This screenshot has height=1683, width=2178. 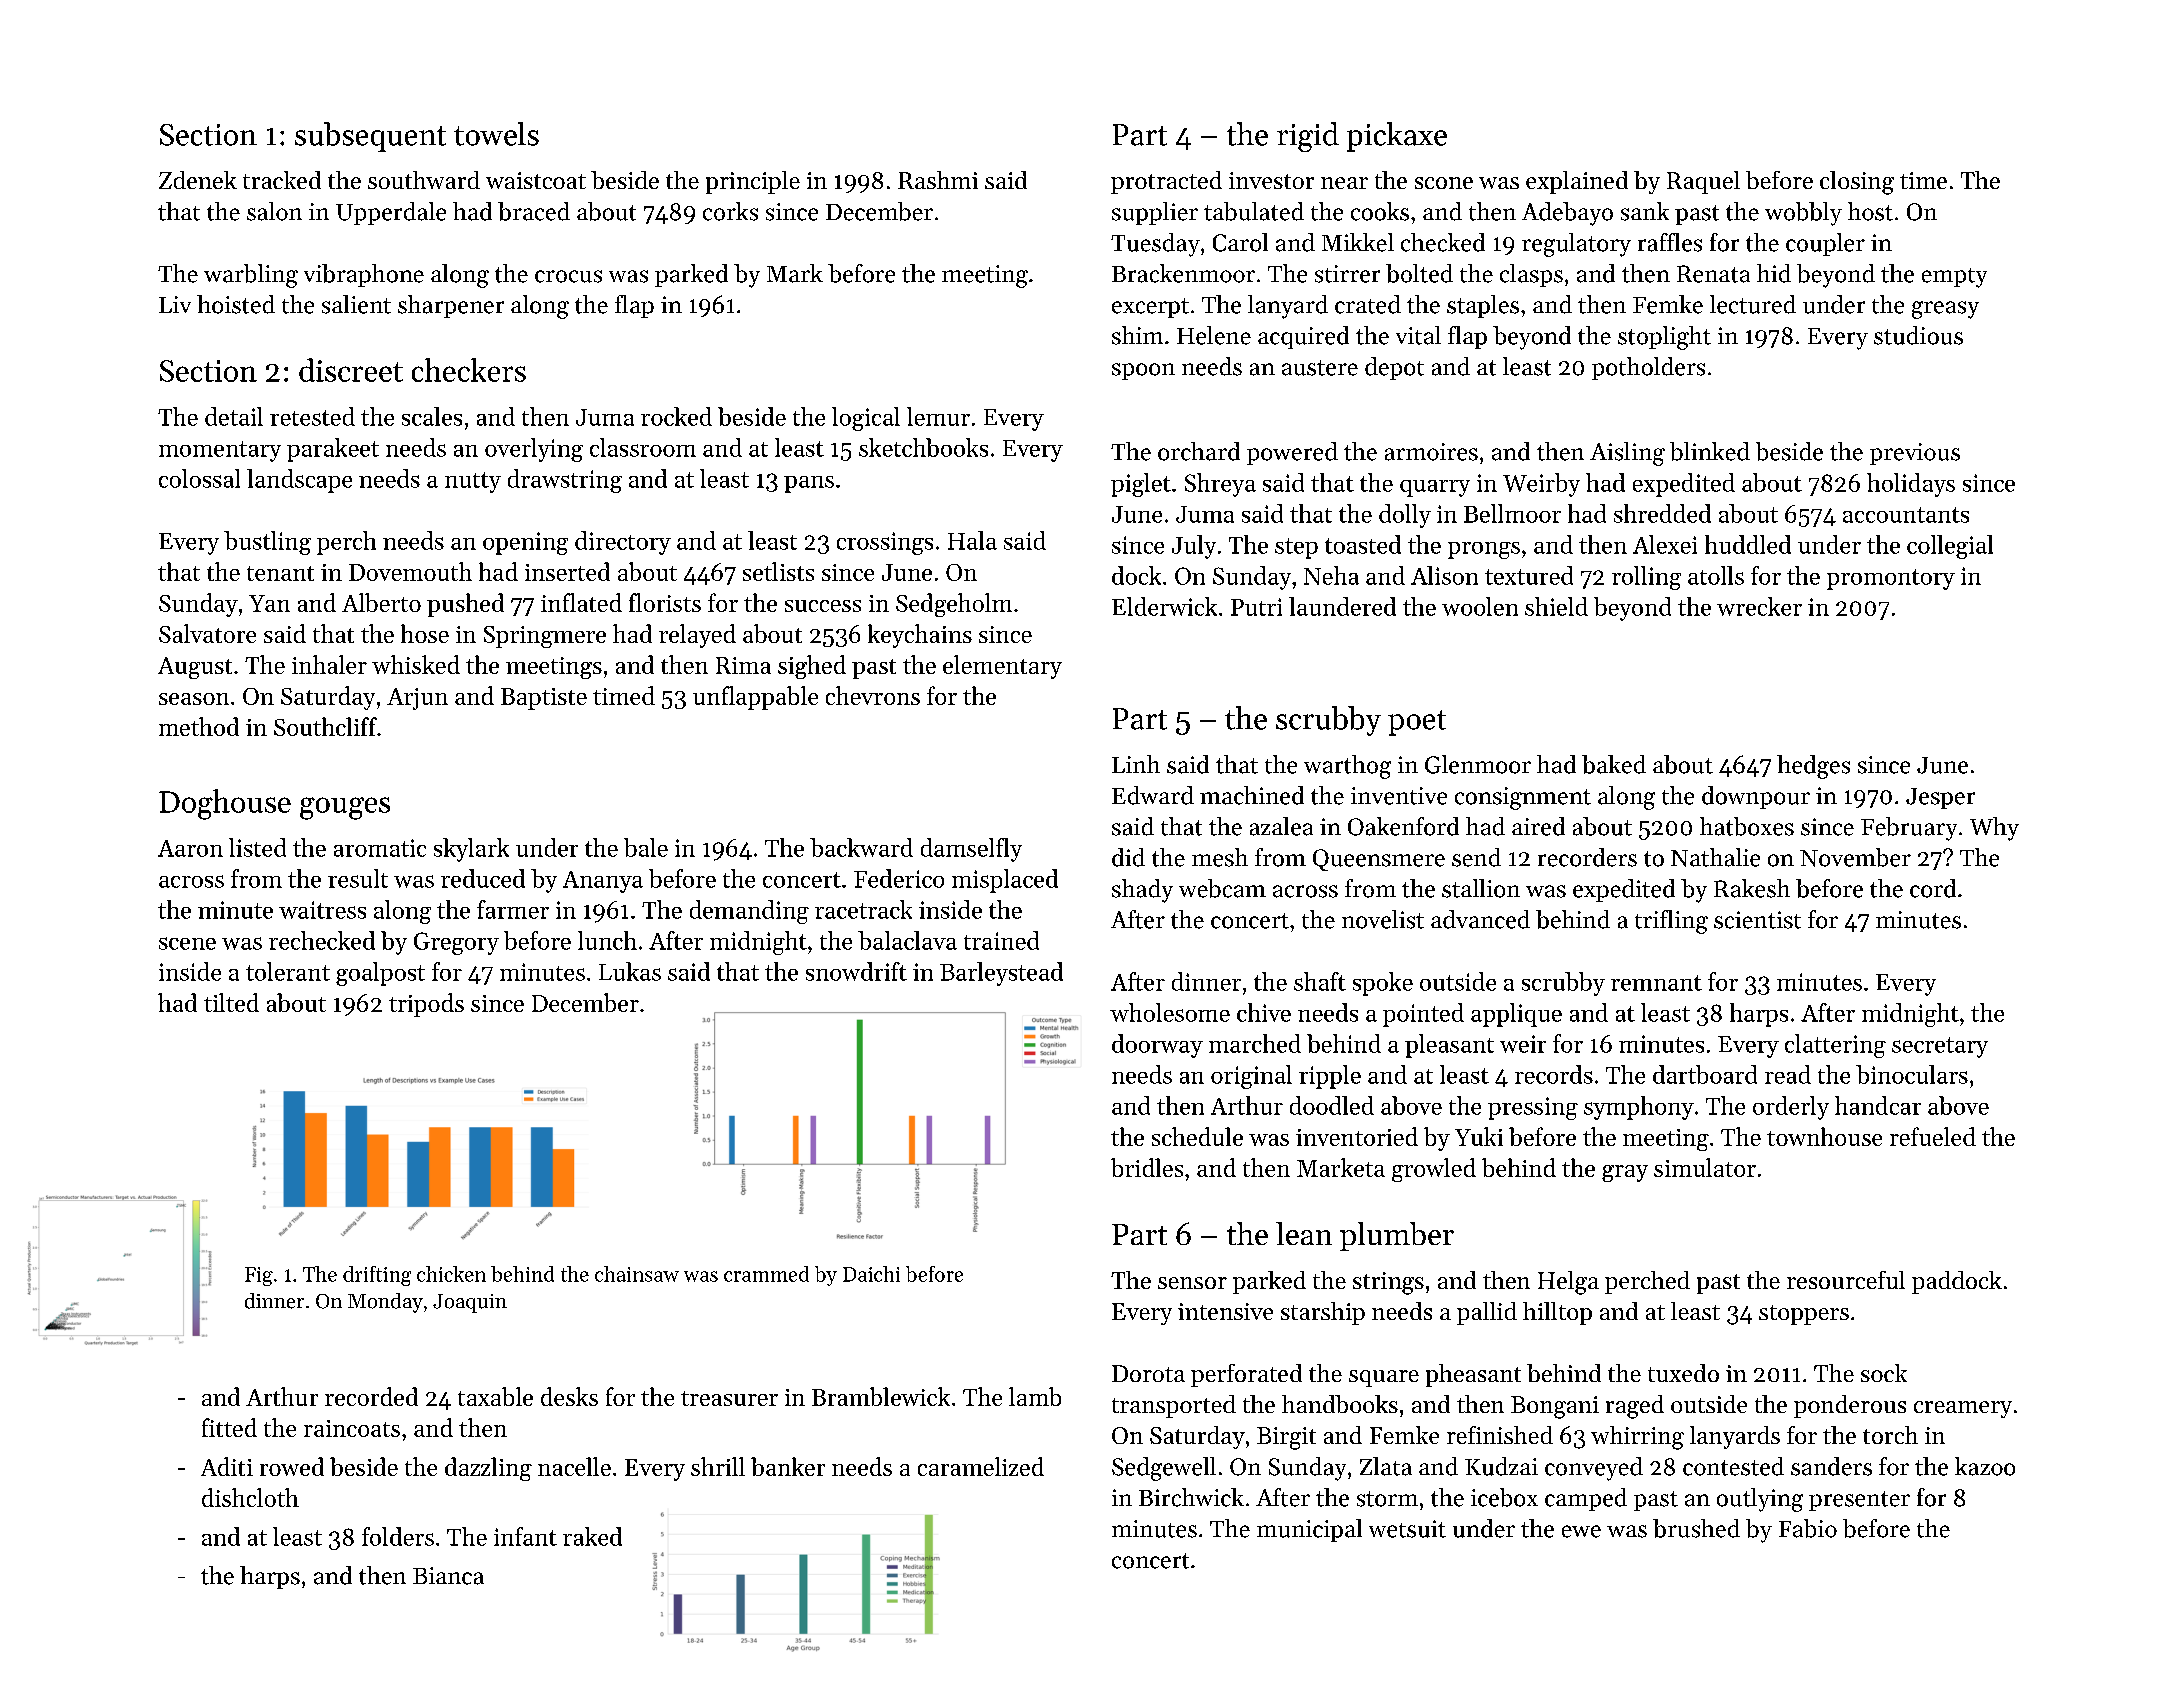 What do you see at coordinates (274, 211) in the screenshot?
I see `salon` at bounding box center [274, 211].
